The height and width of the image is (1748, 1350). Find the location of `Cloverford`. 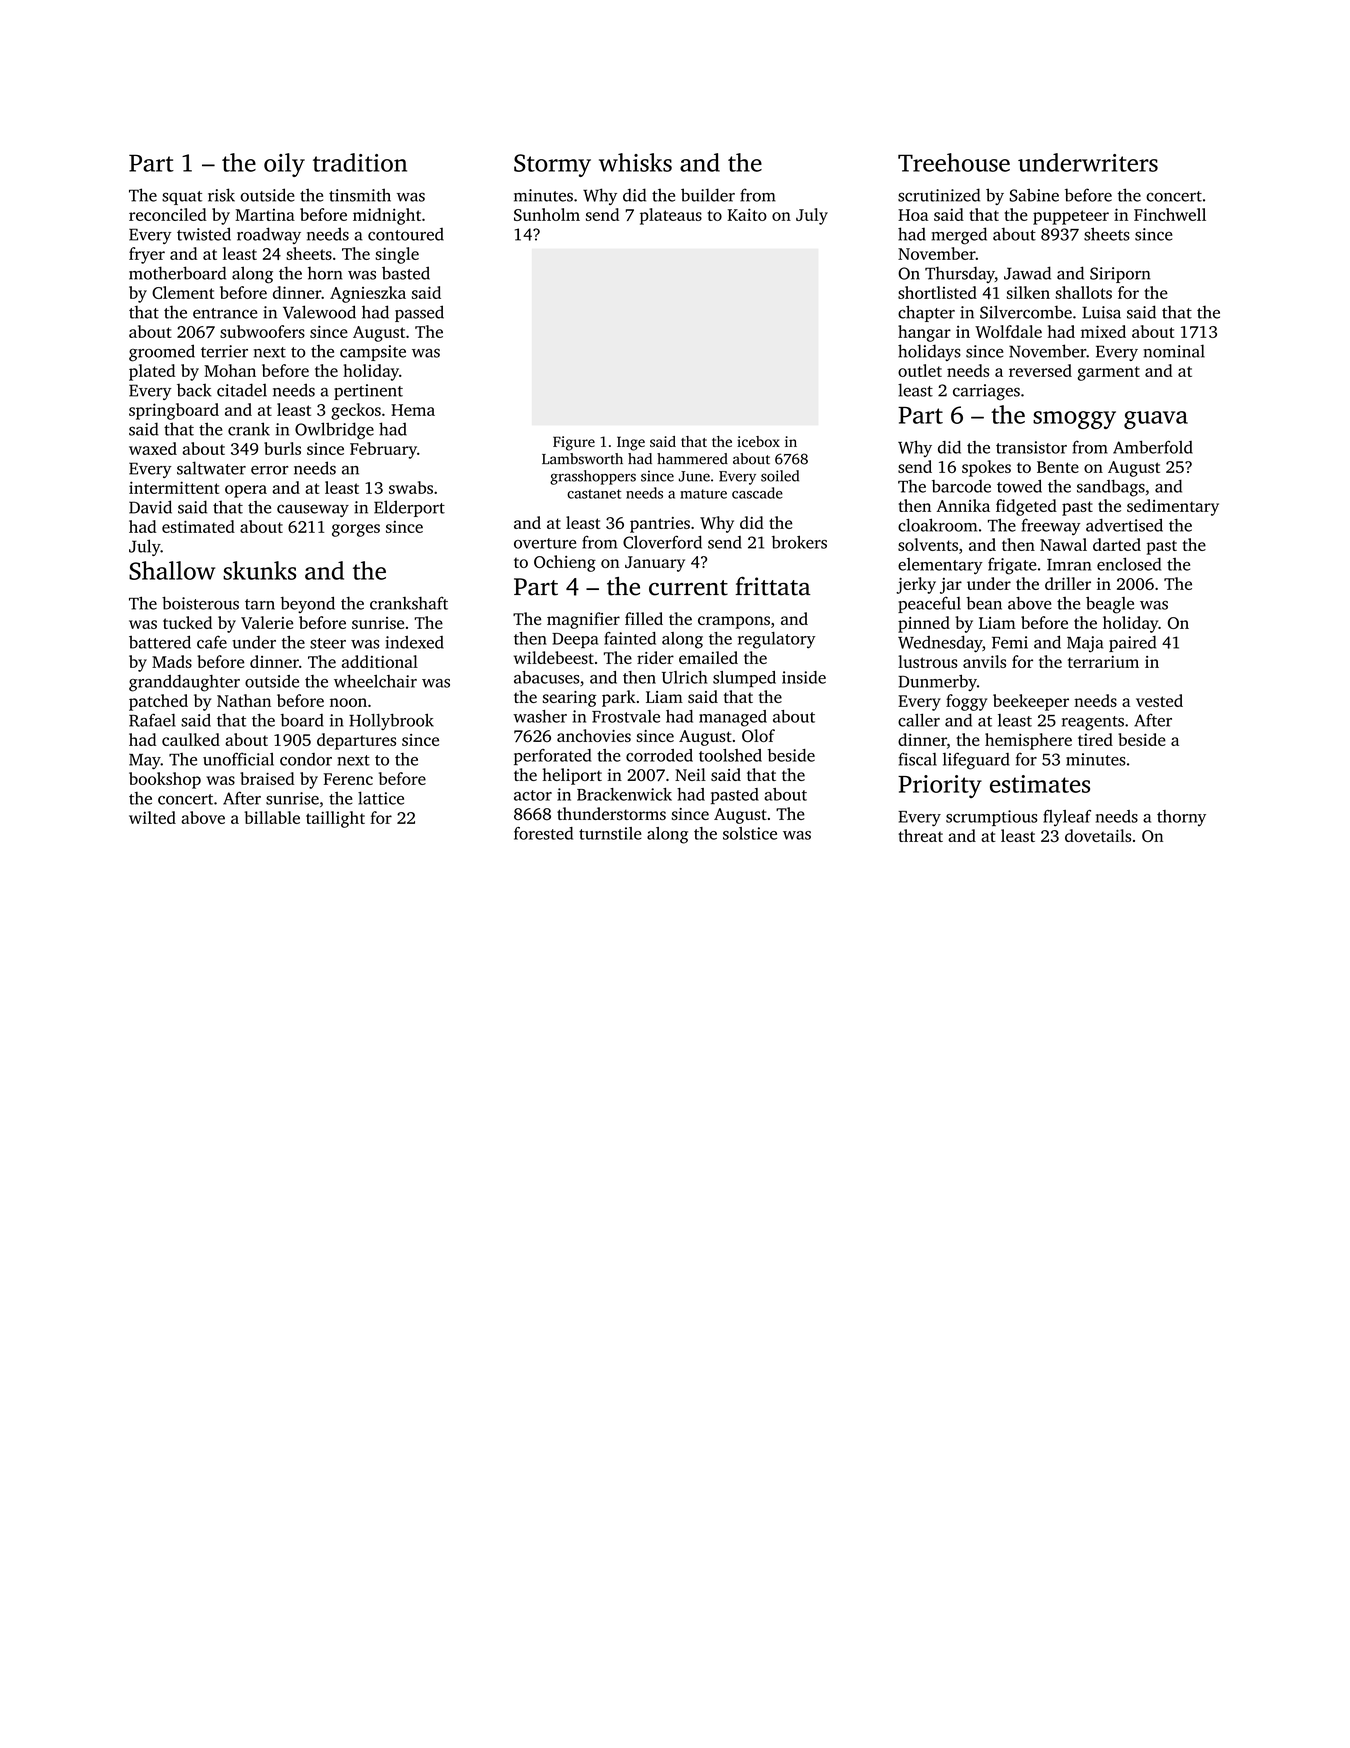

Cloverford is located at coordinates (662, 542).
